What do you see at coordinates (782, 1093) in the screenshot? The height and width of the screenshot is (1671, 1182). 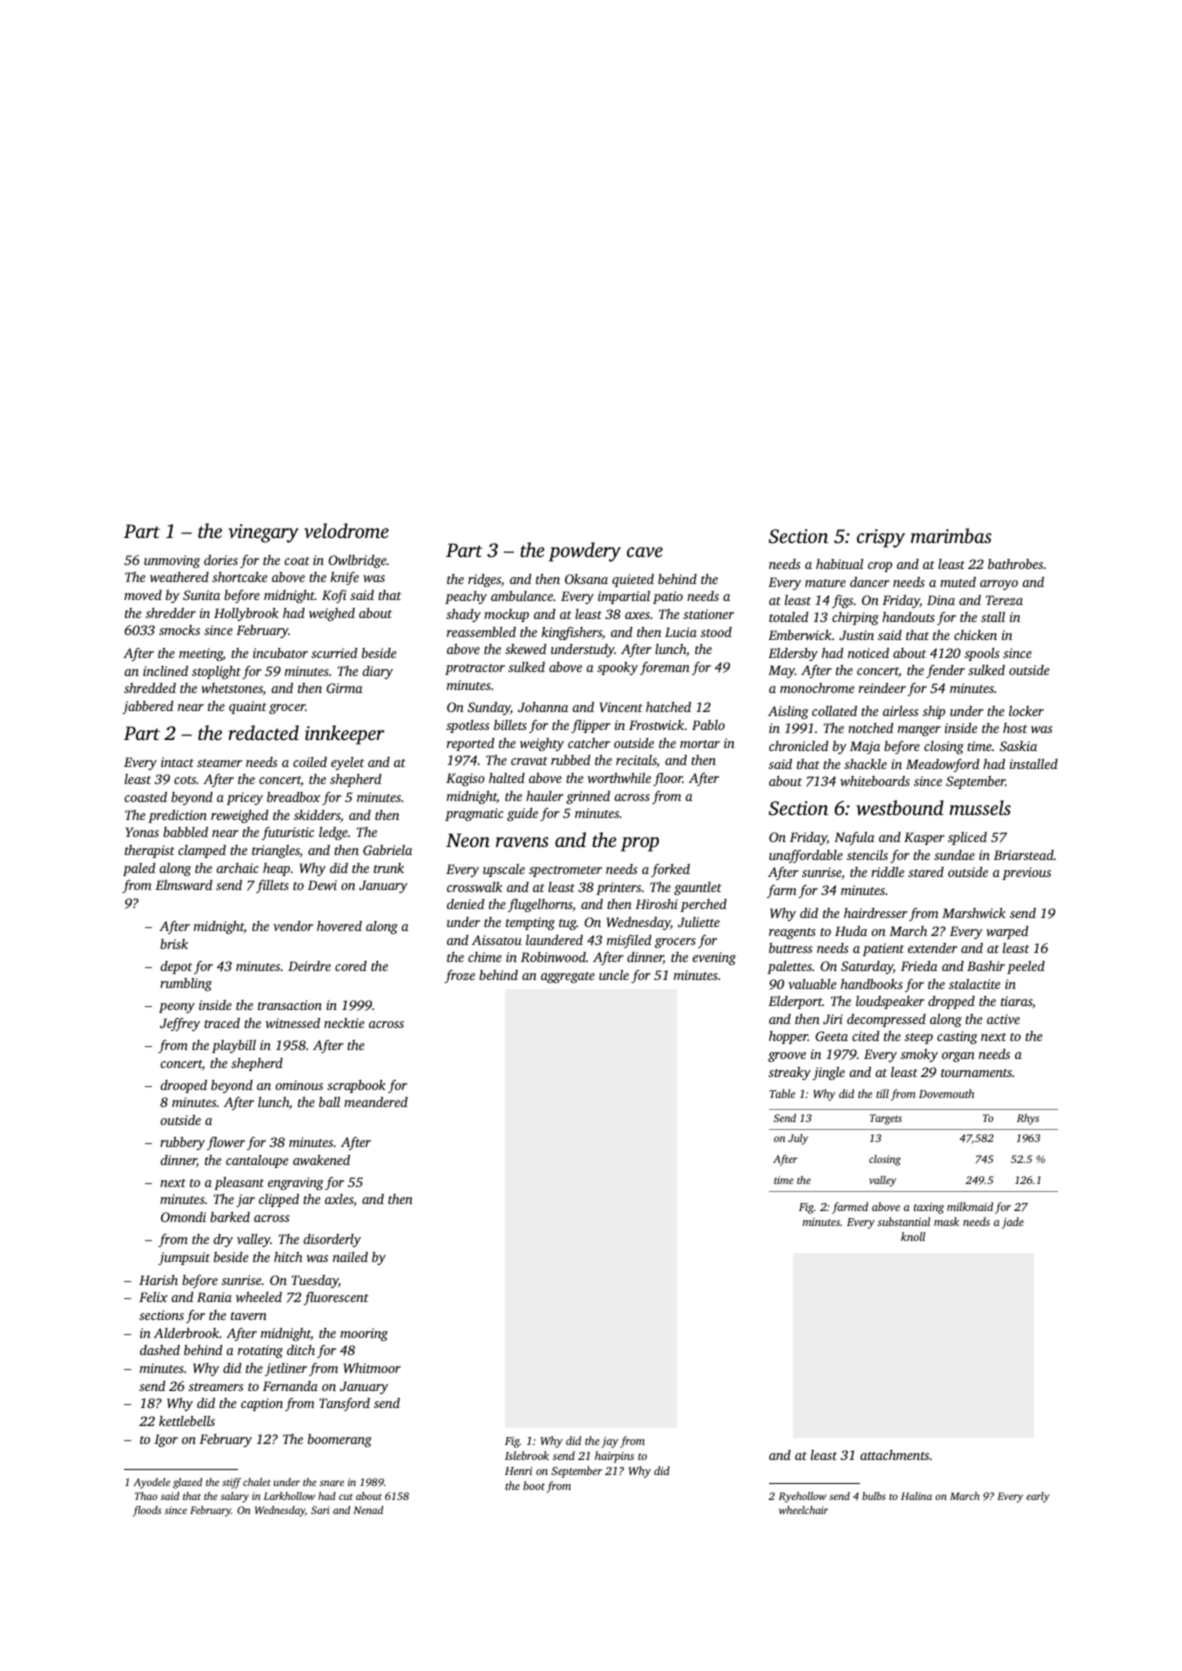 I see `Table` at bounding box center [782, 1093].
